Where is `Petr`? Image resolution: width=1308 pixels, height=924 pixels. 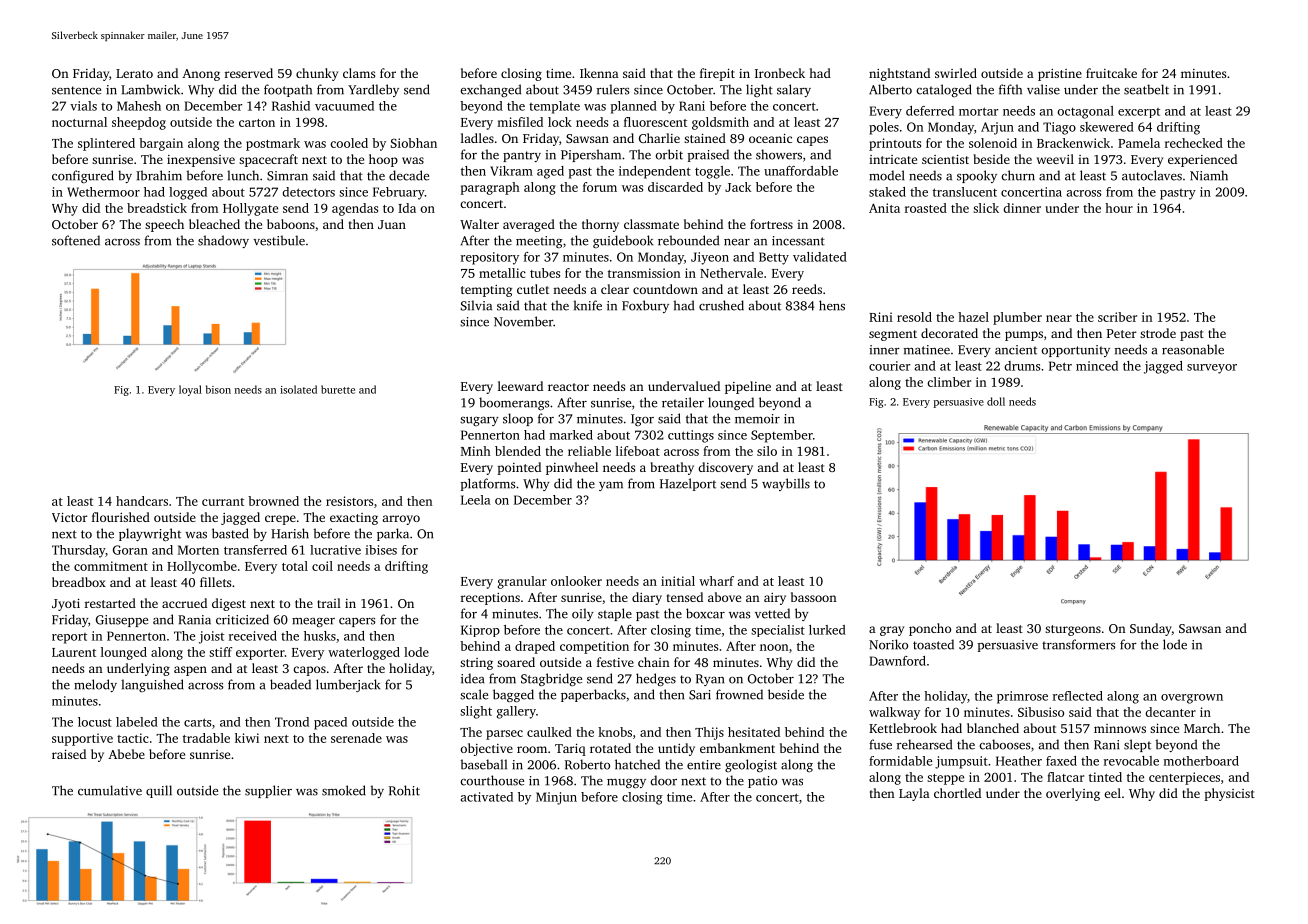
Petr is located at coordinates (1060, 366).
